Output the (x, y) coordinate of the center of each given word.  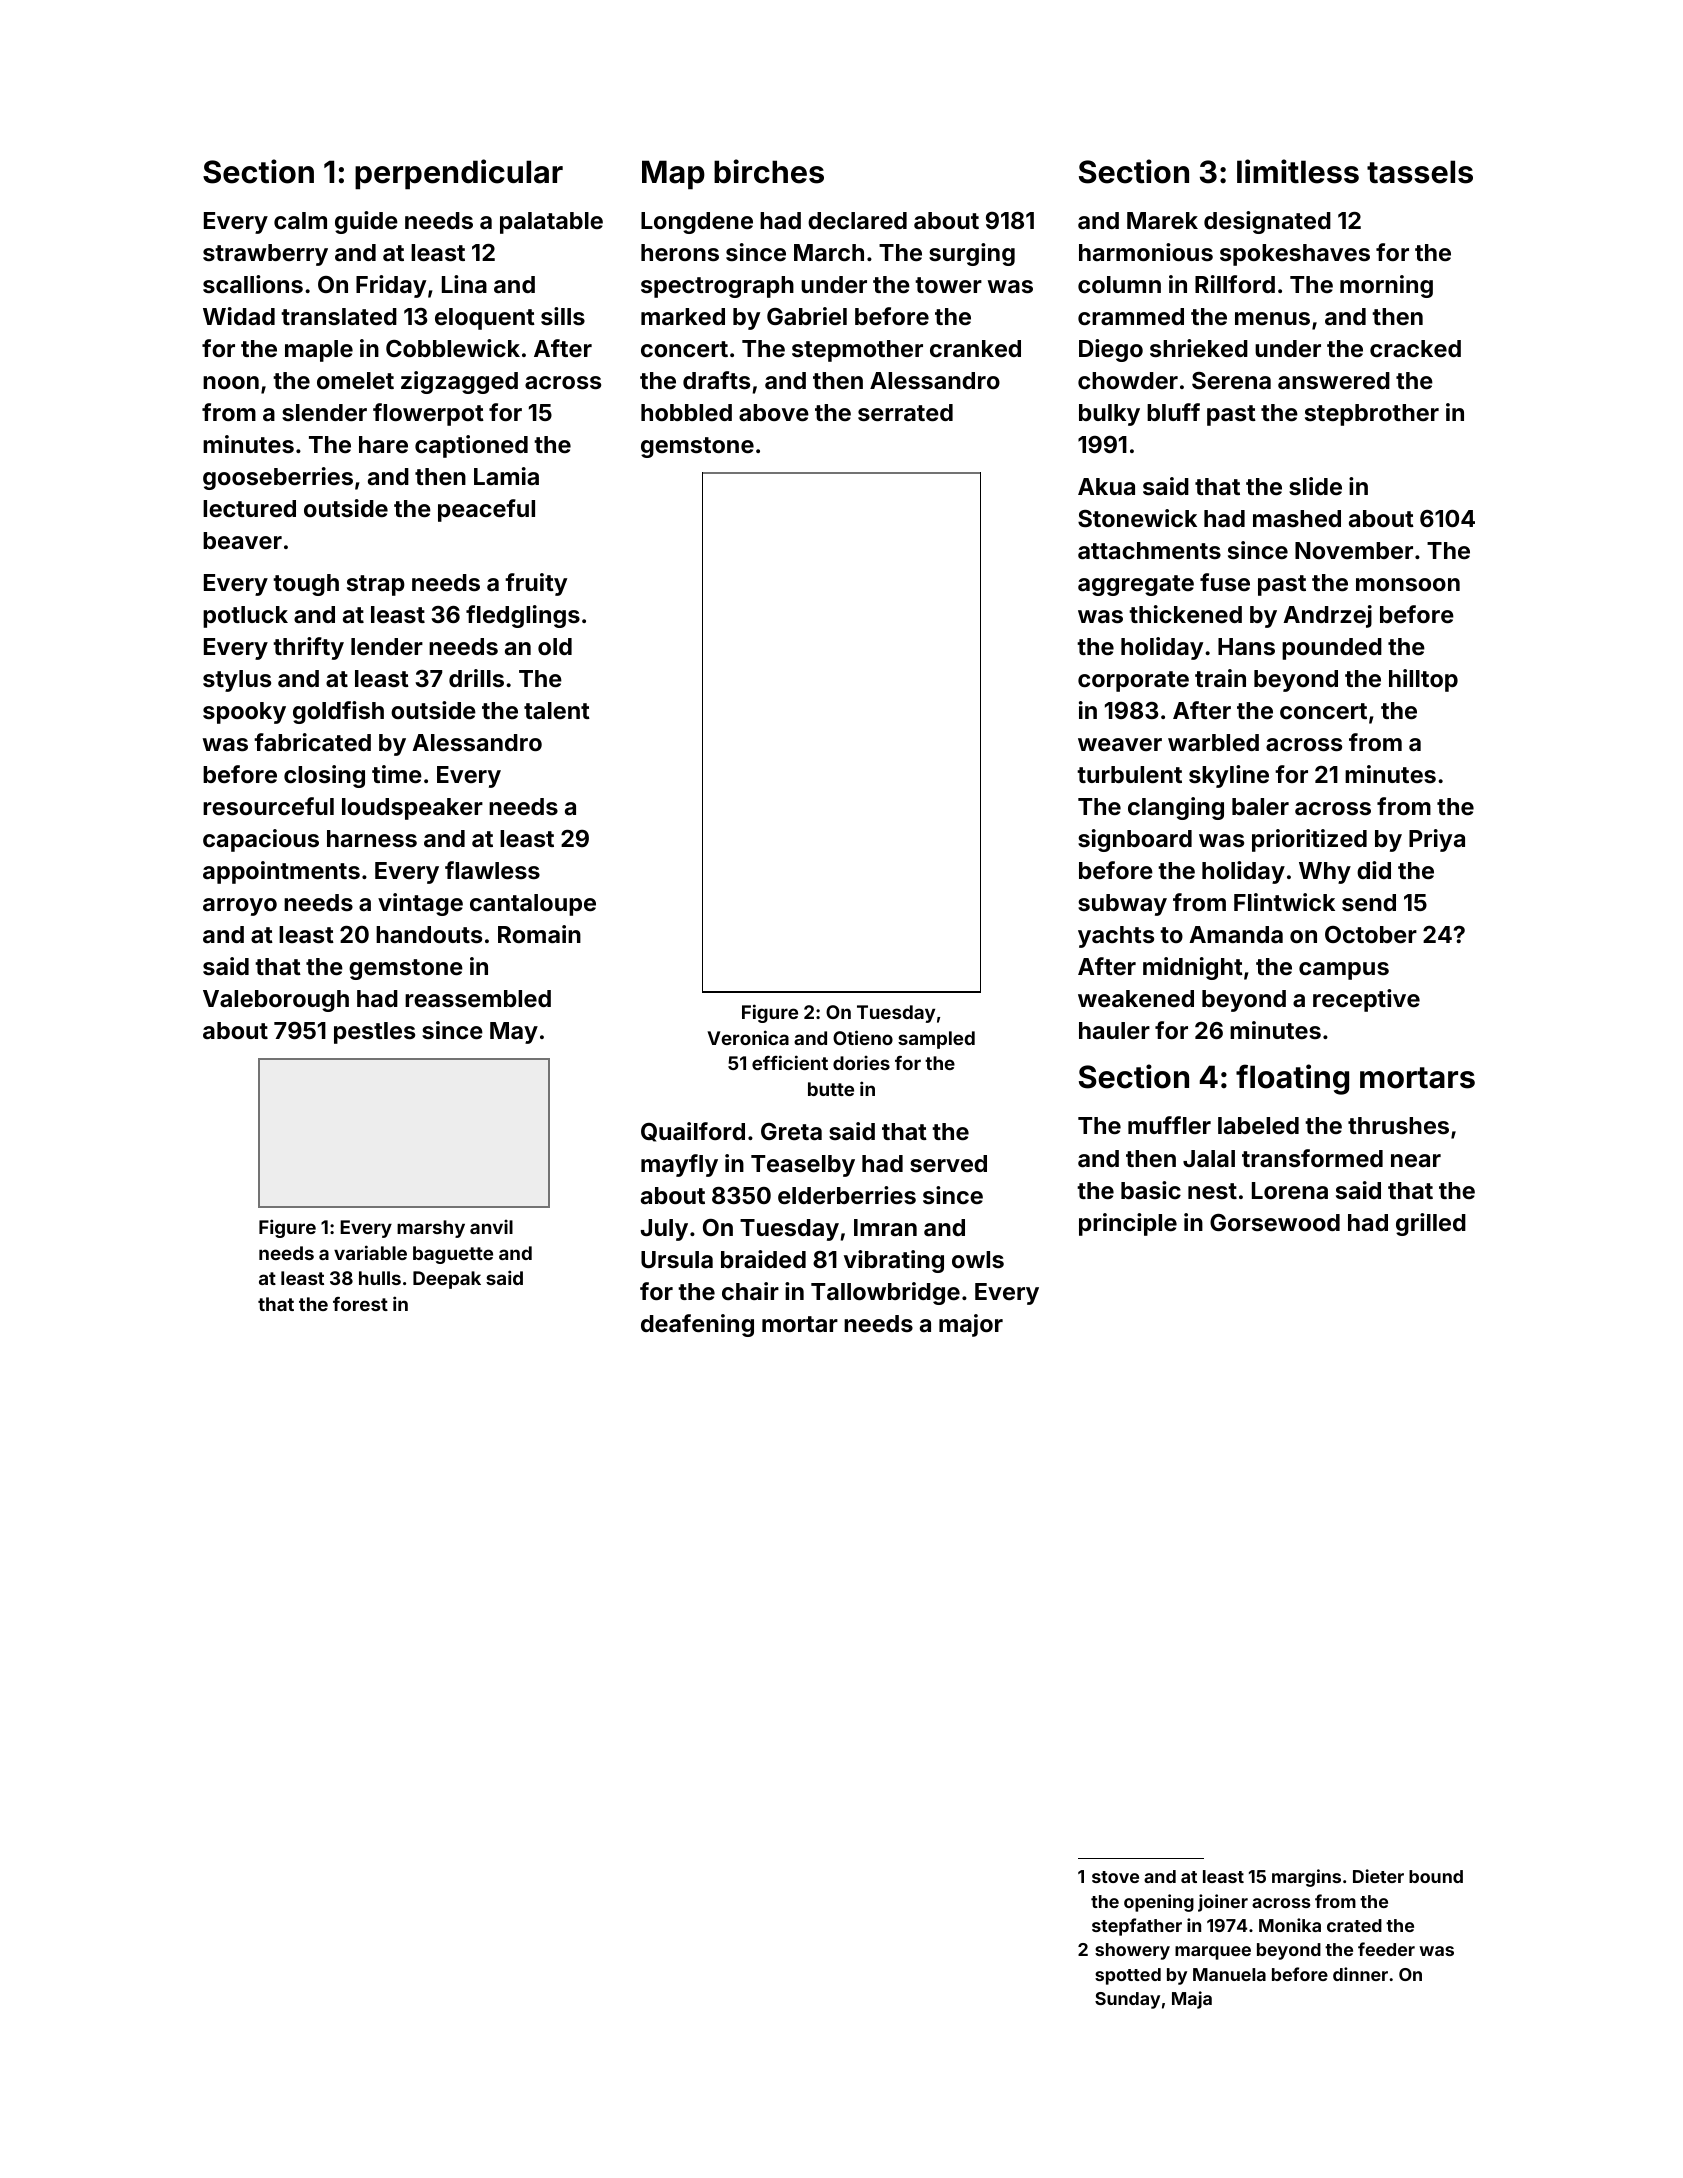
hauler (1114, 1030)
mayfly (679, 1165)
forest (360, 1304)
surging (972, 254)
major (971, 1325)
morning (1386, 286)
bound (1436, 1876)
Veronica (748, 1037)
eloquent (485, 319)
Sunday (1127, 2000)
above (774, 412)
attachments (1149, 550)
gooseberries (278, 478)
